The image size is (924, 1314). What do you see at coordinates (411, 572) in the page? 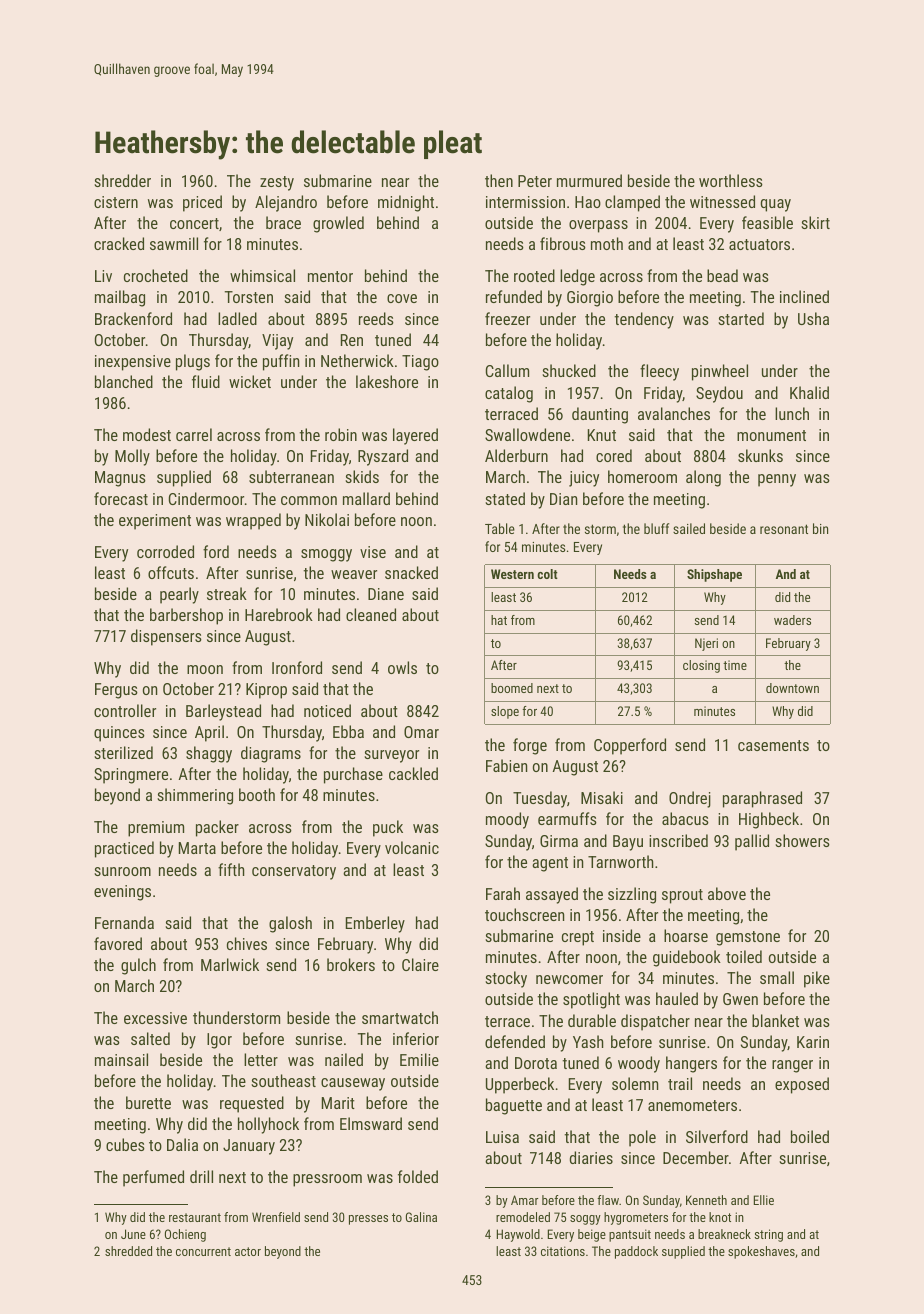
I see `snacked` at bounding box center [411, 572].
